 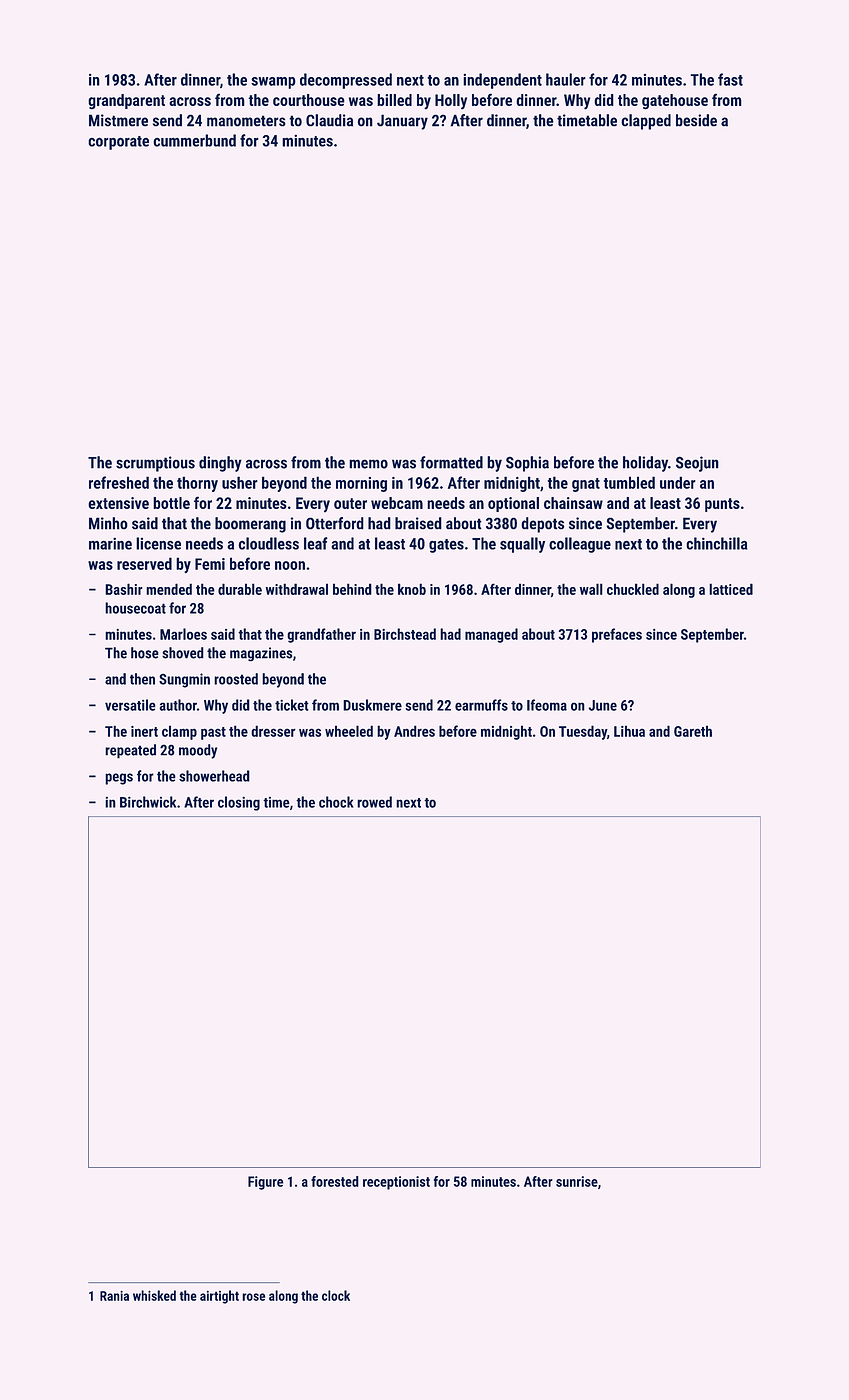 I want to click on Rania, so click(x=114, y=1296).
